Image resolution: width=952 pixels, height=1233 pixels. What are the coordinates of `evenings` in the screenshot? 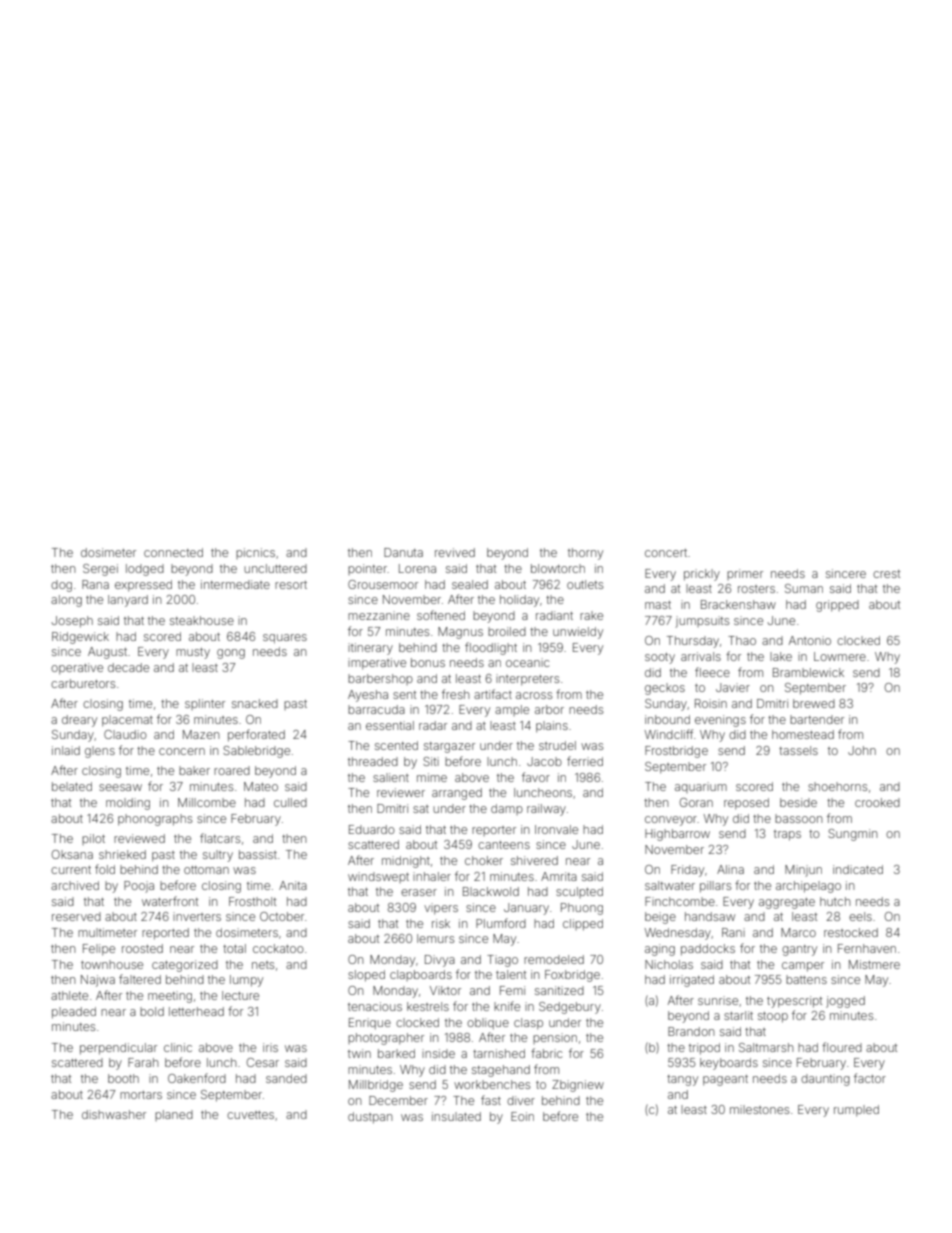 It's located at (720, 721).
